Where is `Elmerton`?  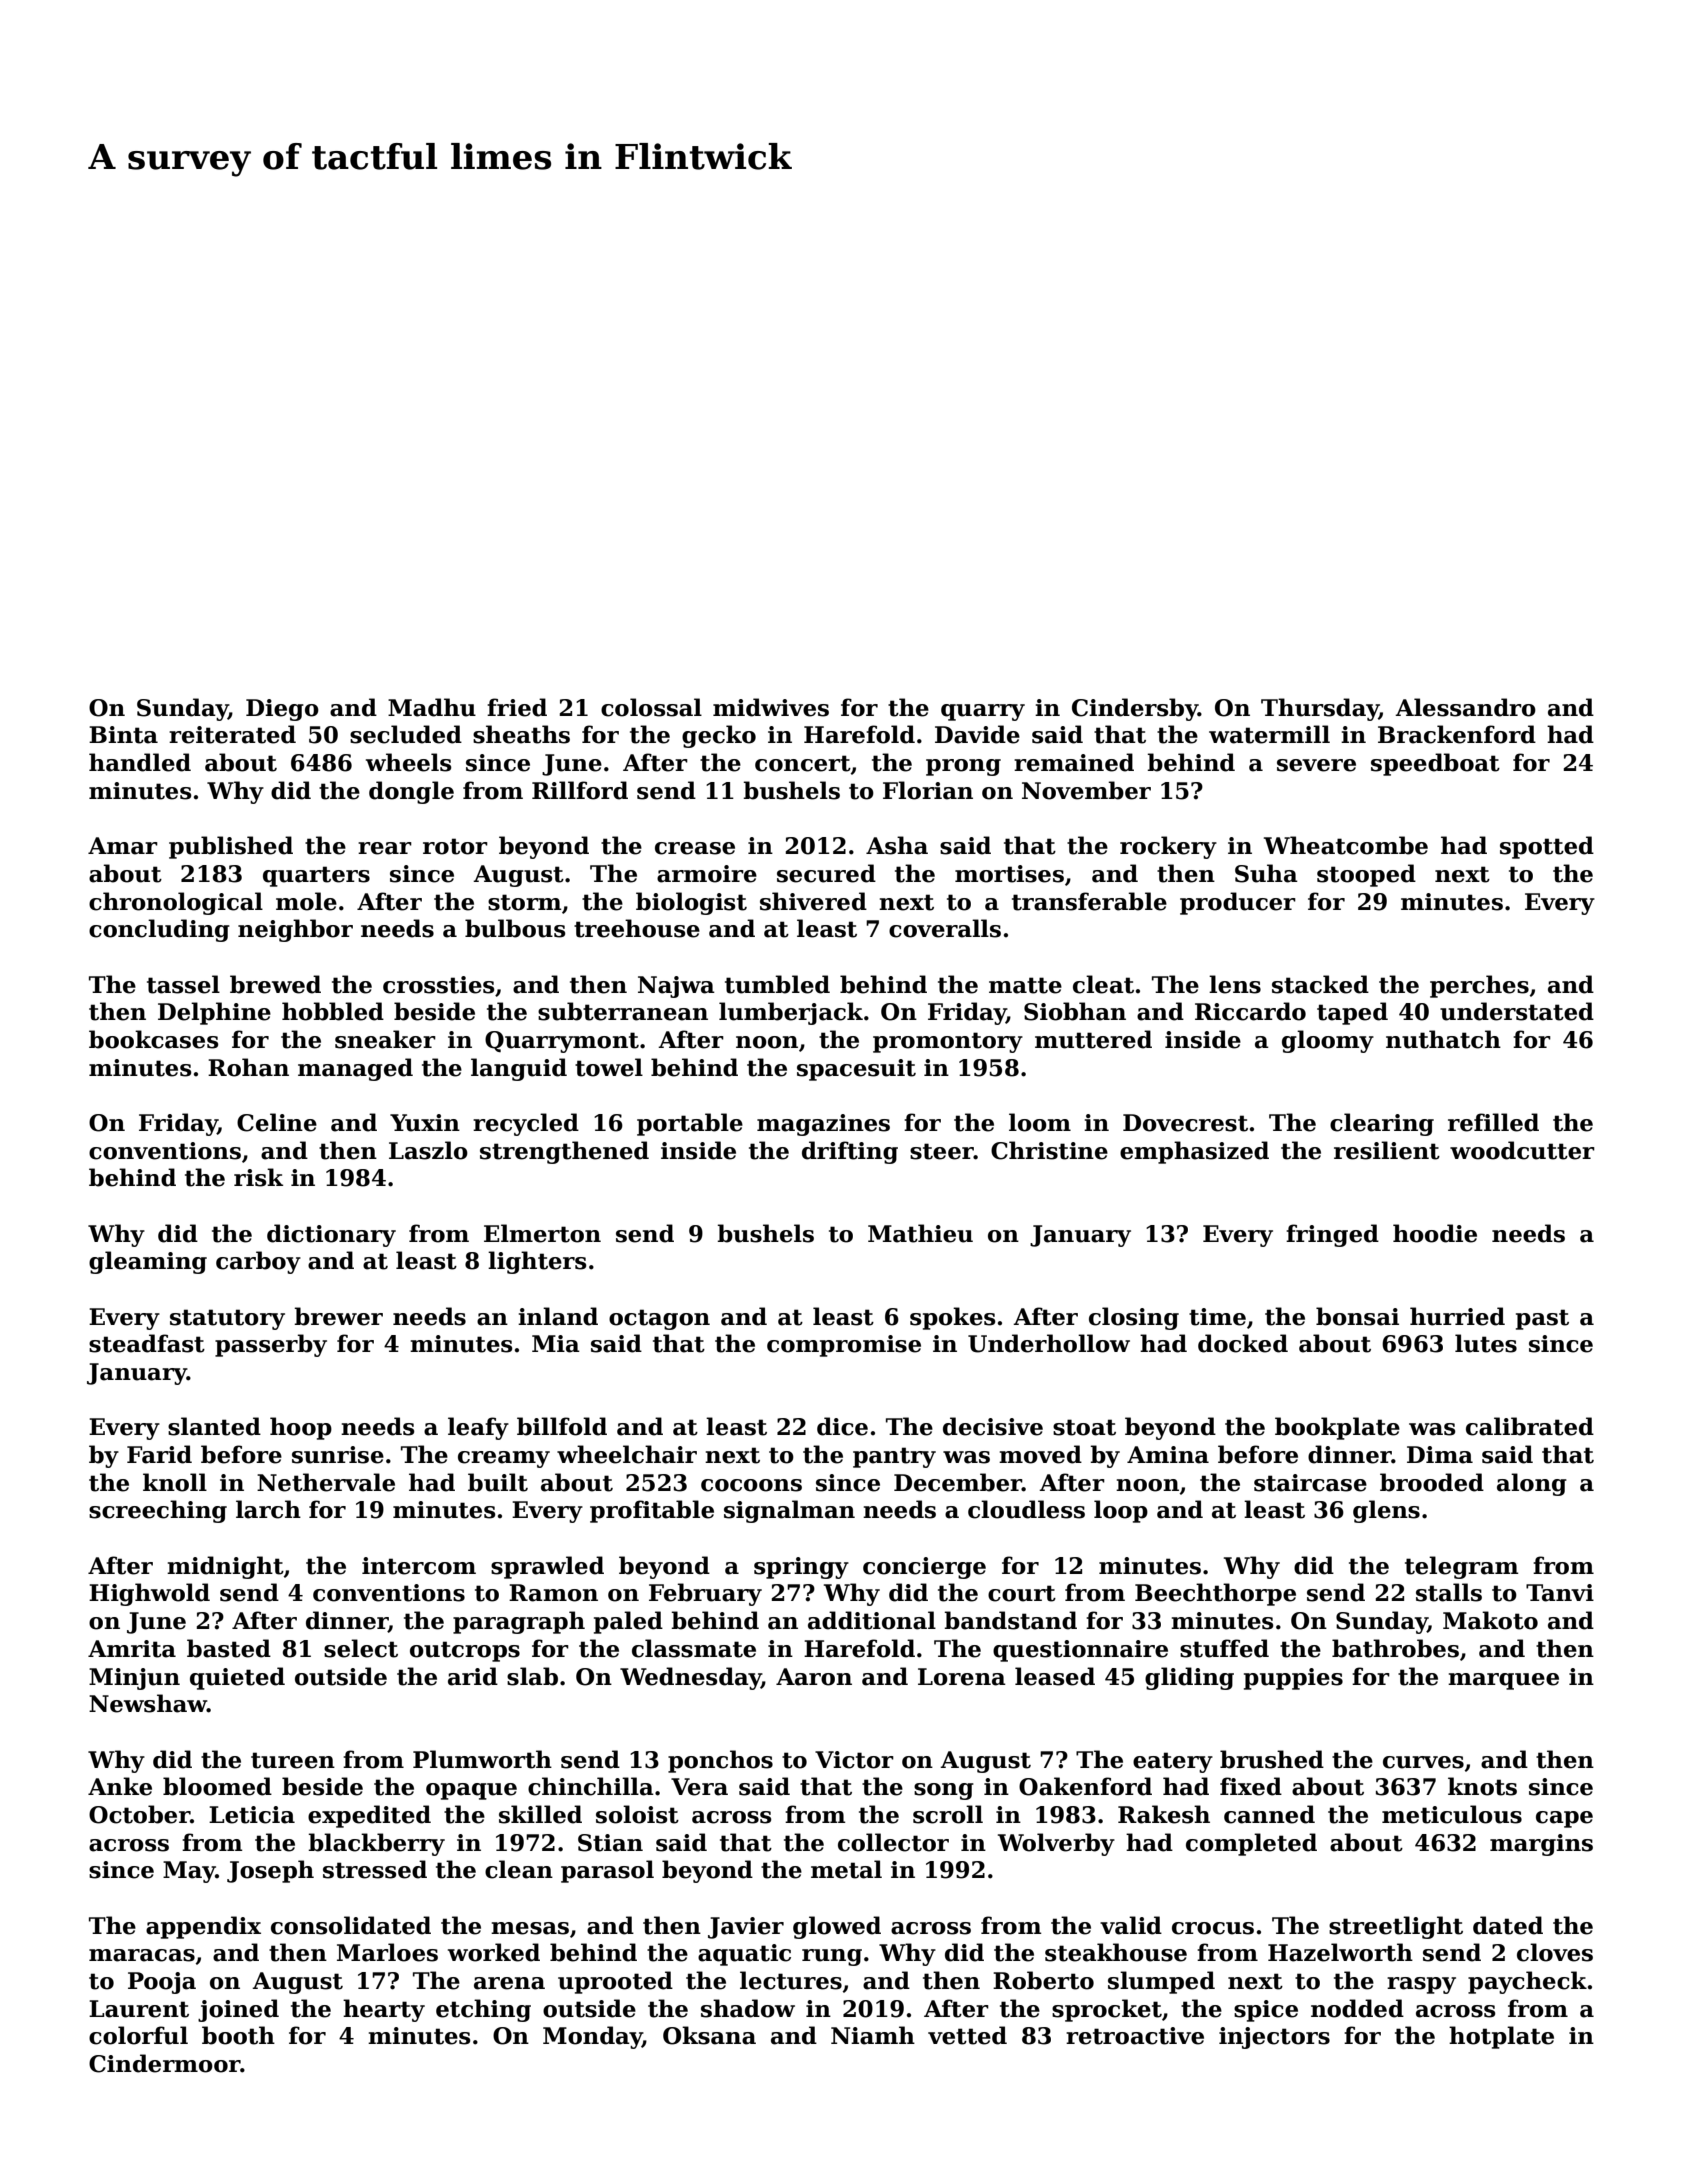
Elmerton is located at coordinates (542, 1233).
